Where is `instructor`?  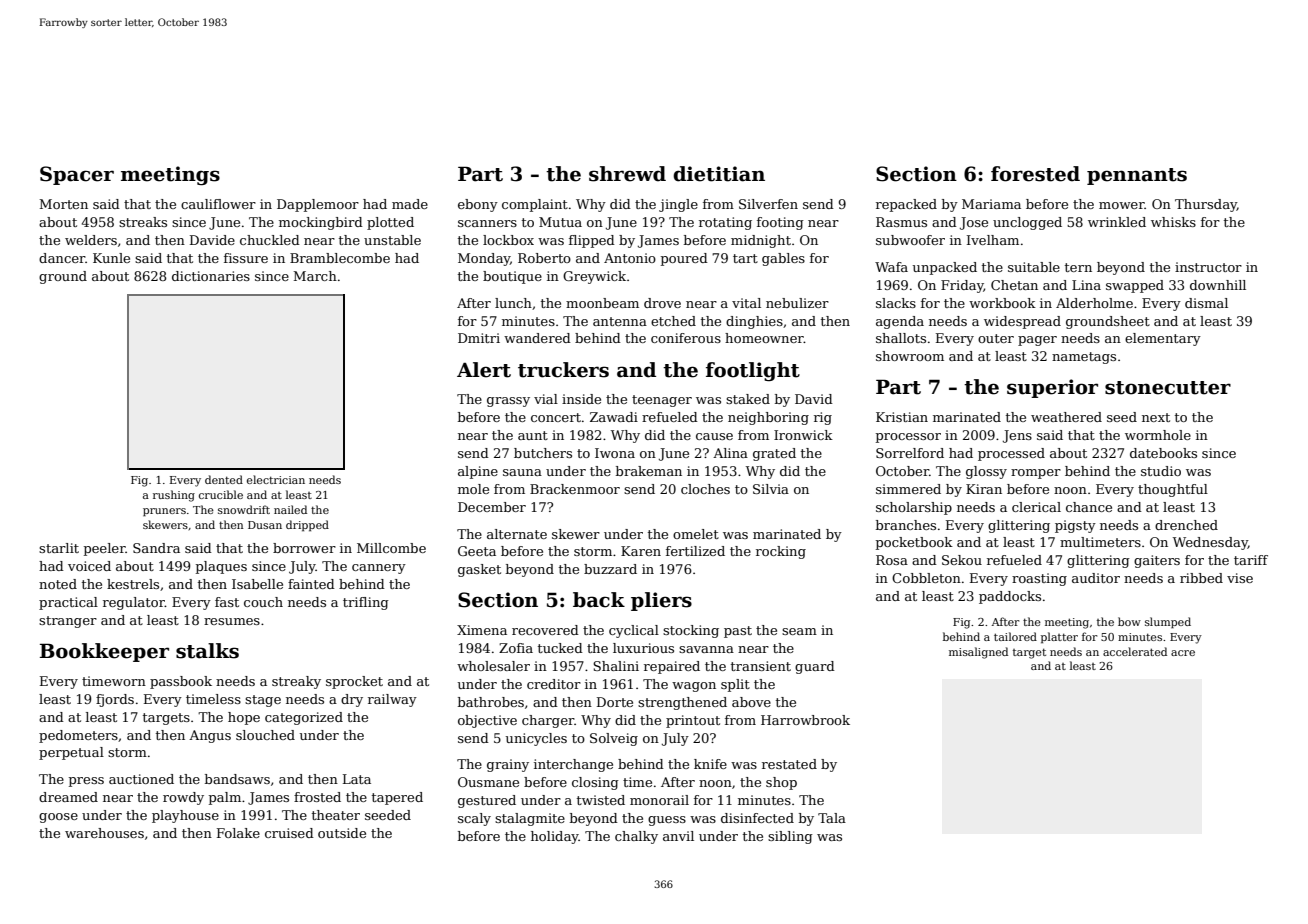
instructor is located at coordinates (1208, 267).
